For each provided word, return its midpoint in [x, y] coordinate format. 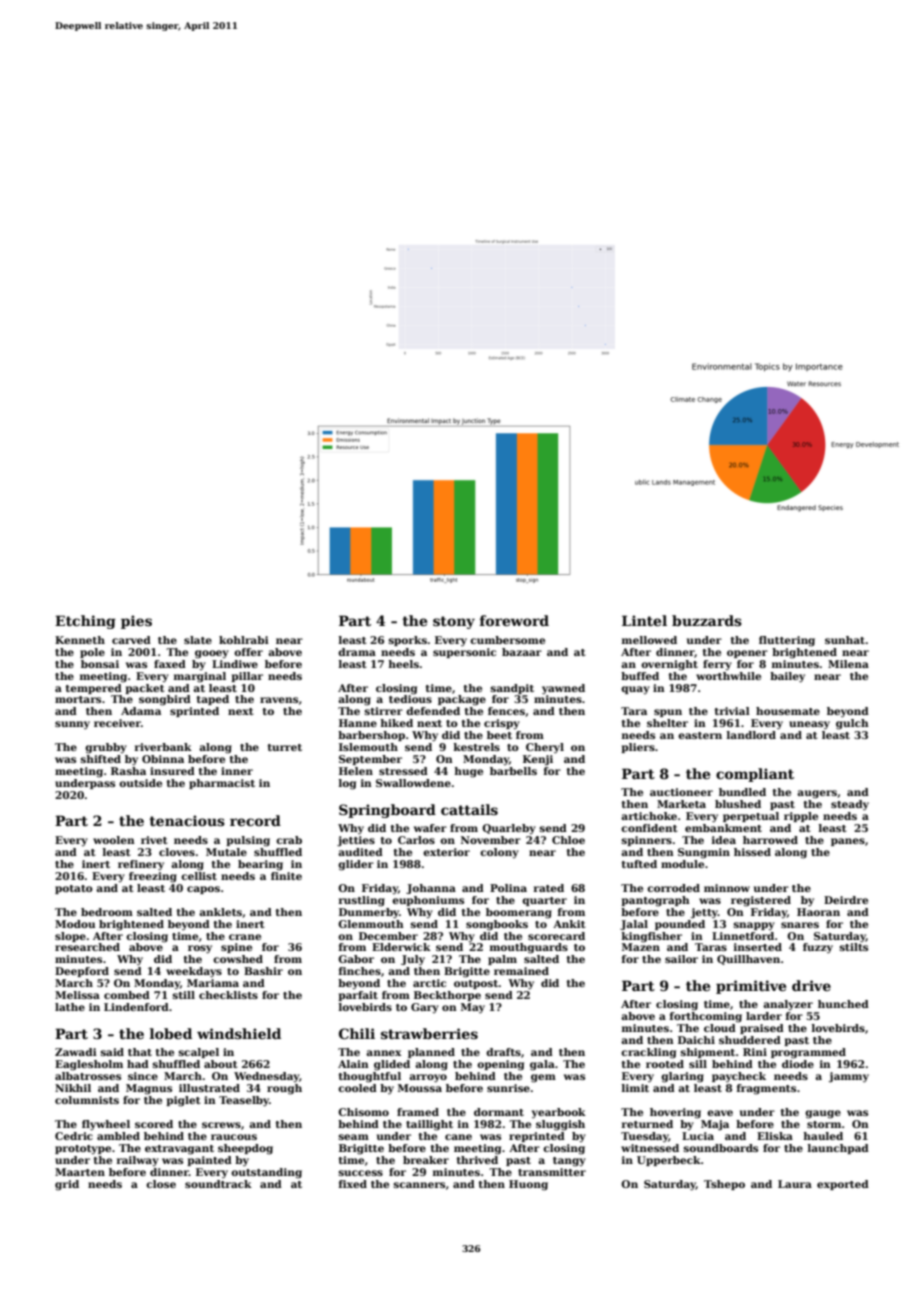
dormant [499, 1112]
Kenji [538, 760]
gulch [852, 724]
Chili [357, 1033]
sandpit [512, 689]
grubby [106, 748]
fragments [766, 1089]
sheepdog [245, 1149]
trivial [732, 711]
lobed [170, 1033]
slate [198, 640]
